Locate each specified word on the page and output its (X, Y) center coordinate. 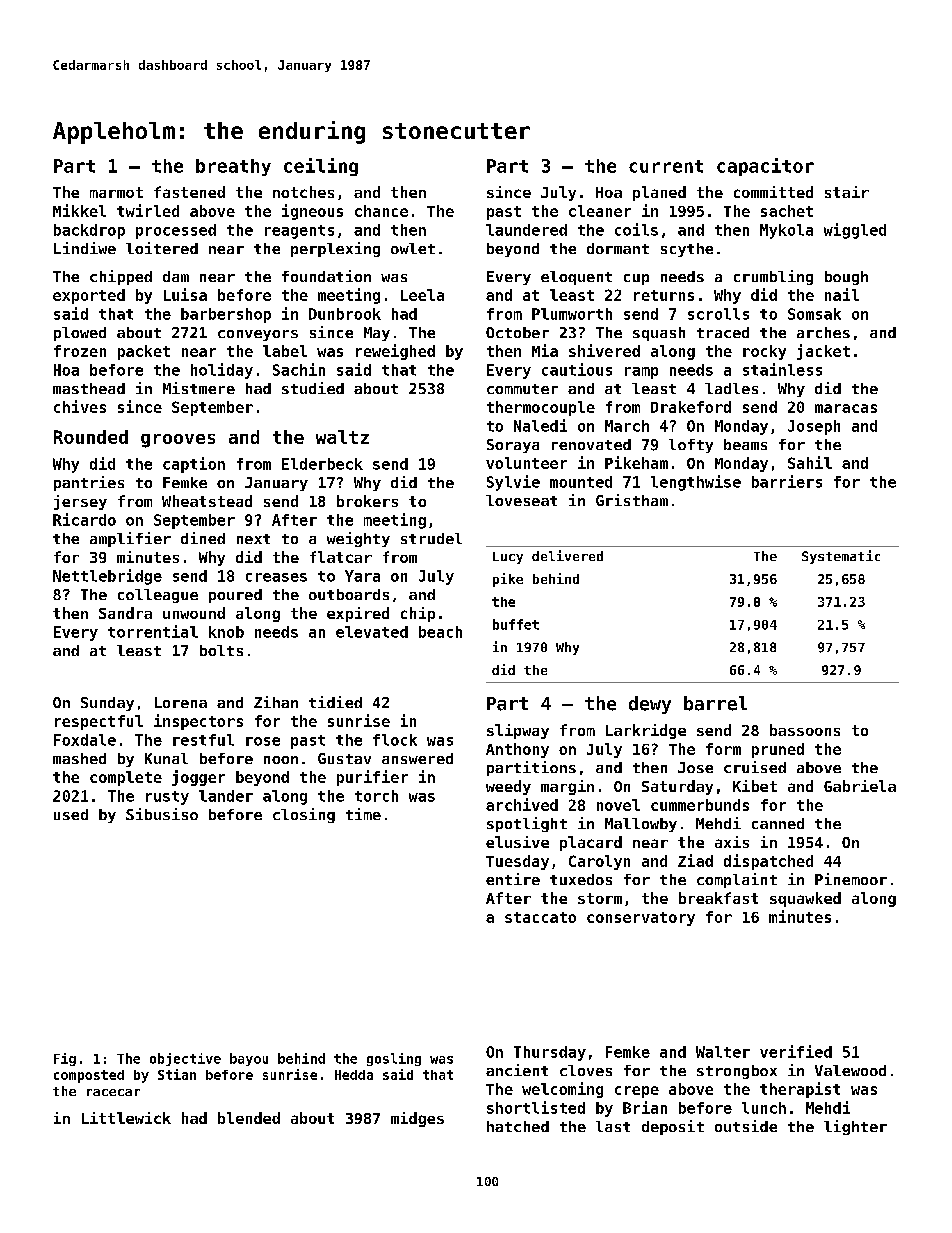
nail (842, 294)
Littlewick (126, 1118)
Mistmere (199, 388)
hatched (518, 1126)
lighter (855, 1127)
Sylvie (513, 483)
